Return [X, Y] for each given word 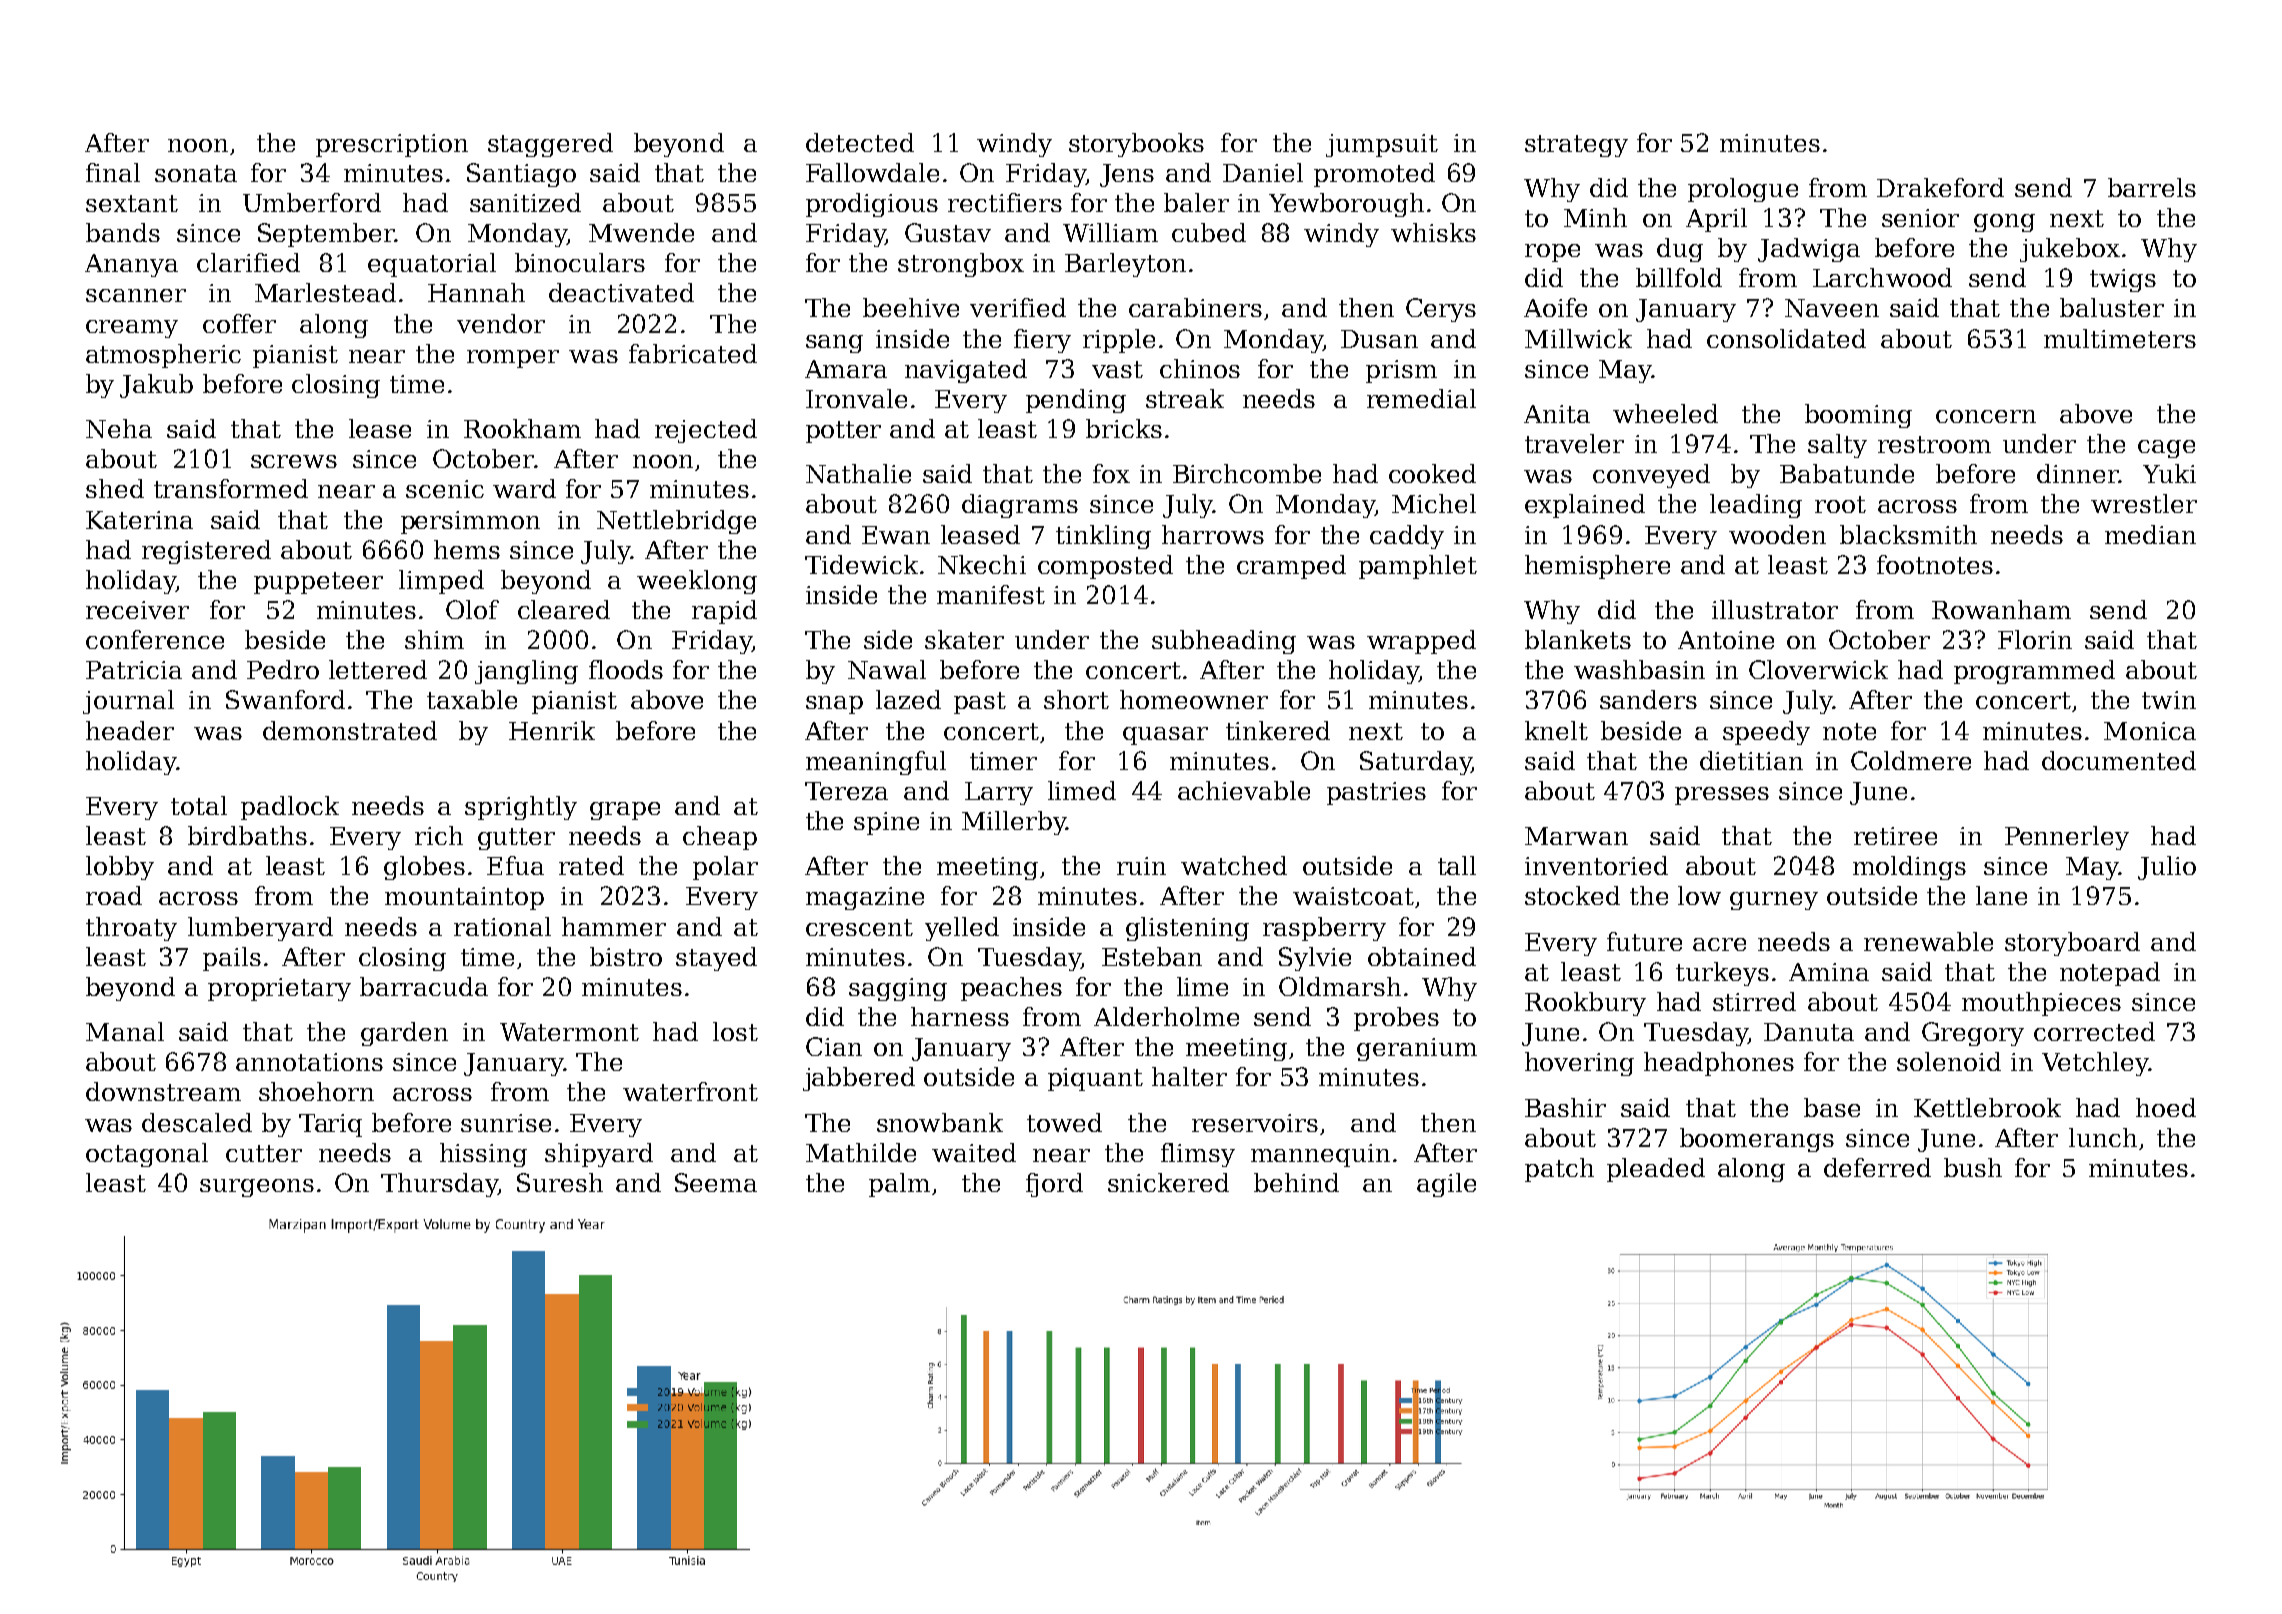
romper [513, 359]
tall [1457, 865]
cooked [1432, 473]
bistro [626, 956]
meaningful [876, 763]
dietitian [1751, 760]
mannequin [1320, 1155]
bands [123, 232]
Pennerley [2067, 838]
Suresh [560, 1182]
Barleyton [1125, 265]
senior [1920, 218]
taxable [472, 699]
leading [1756, 506]
